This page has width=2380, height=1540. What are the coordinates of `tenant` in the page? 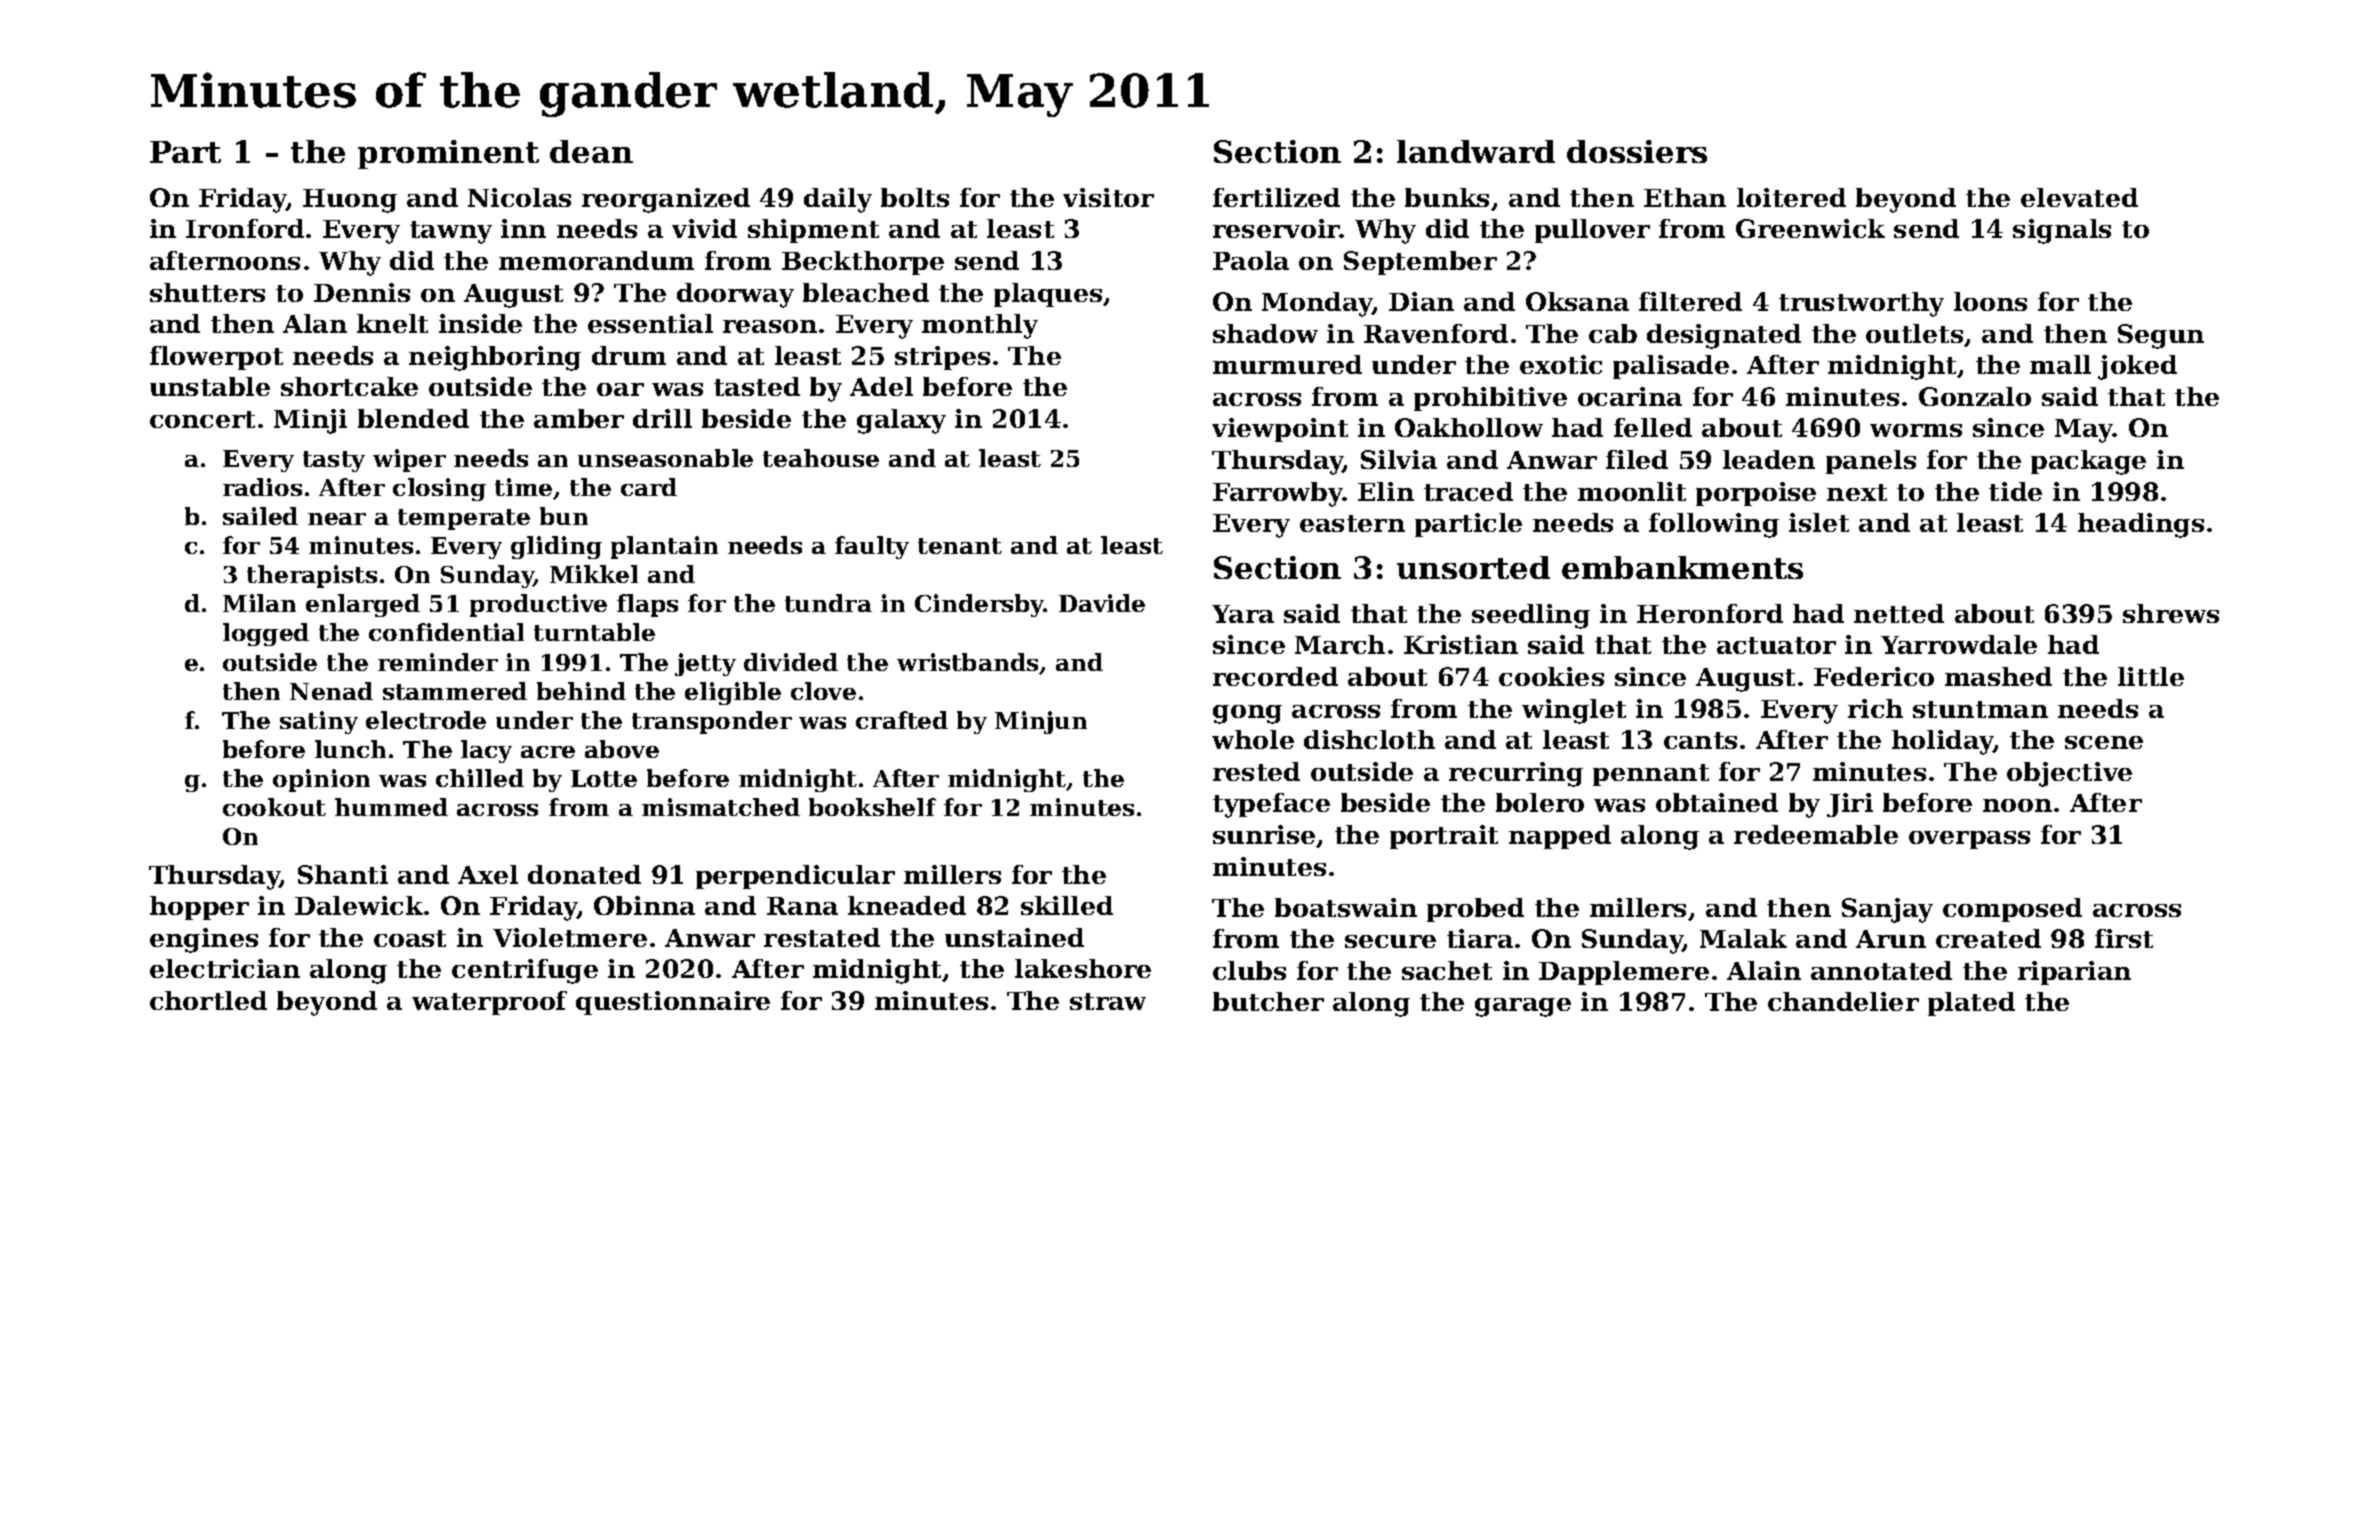 It's located at (960, 546).
